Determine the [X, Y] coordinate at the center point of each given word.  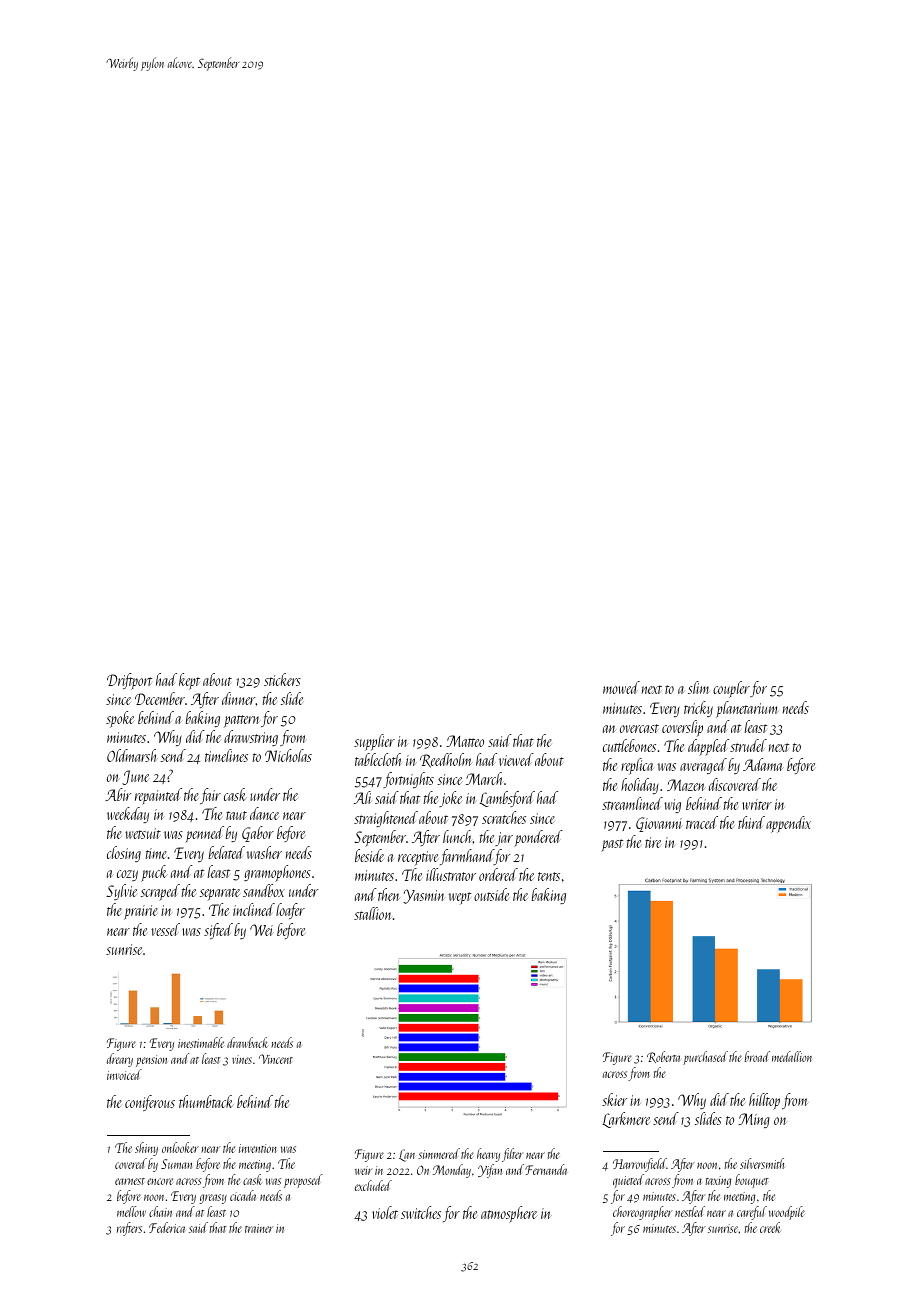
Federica [167, 1227]
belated [227, 852]
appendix [788, 824]
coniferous [150, 1103]
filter [512, 1155]
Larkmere [626, 1120]
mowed [621, 687]
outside [491, 894]
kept [189, 681]
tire [653, 842]
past [612, 845]
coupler [731, 689]
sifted [218, 931]
